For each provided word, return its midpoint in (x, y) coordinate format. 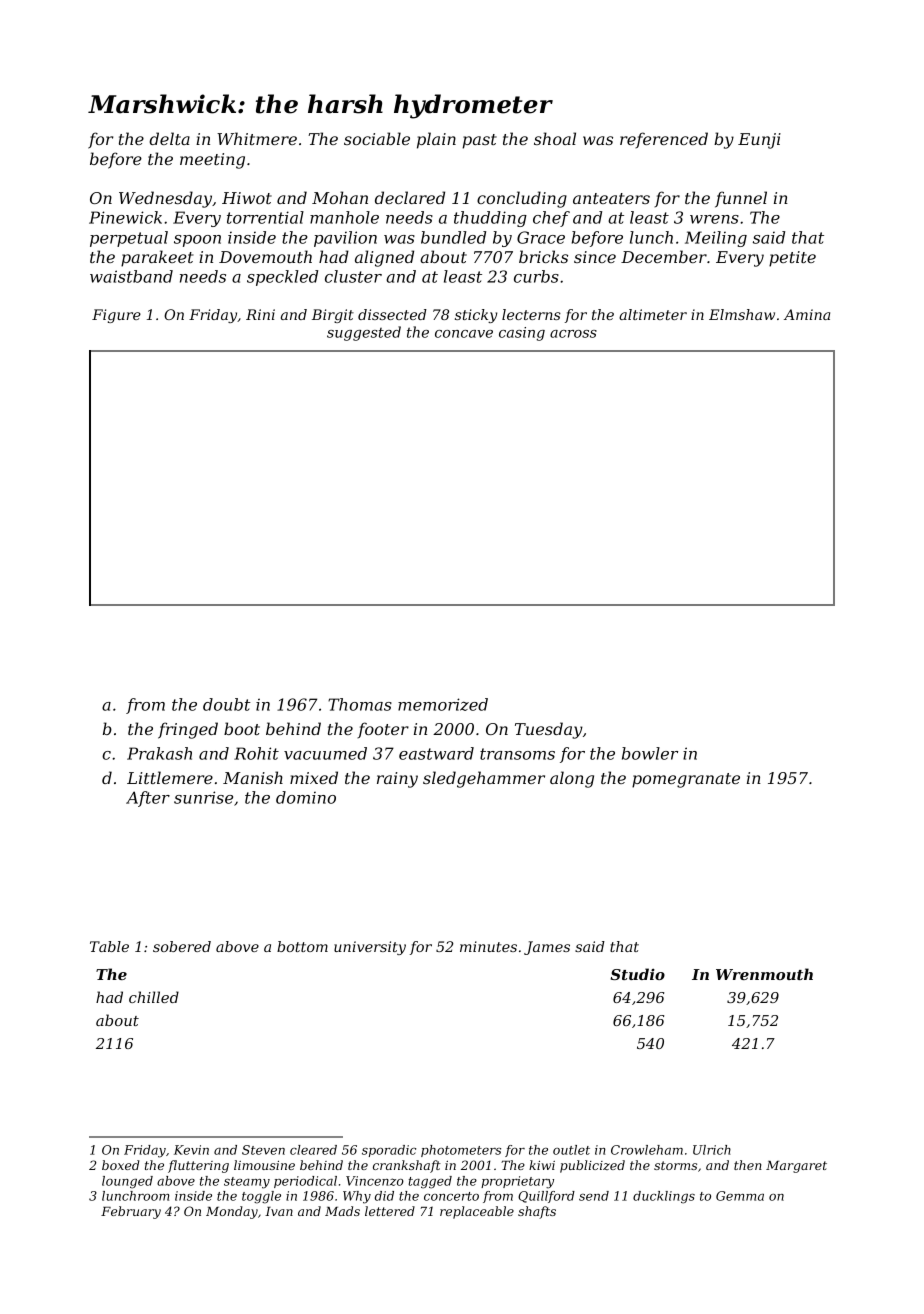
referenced (664, 140)
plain (436, 140)
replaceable (477, 1212)
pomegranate (686, 780)
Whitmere (257, 138)
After (148, 799)
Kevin (191, 1150)
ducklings (664, 1197)
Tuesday (549, 730)
